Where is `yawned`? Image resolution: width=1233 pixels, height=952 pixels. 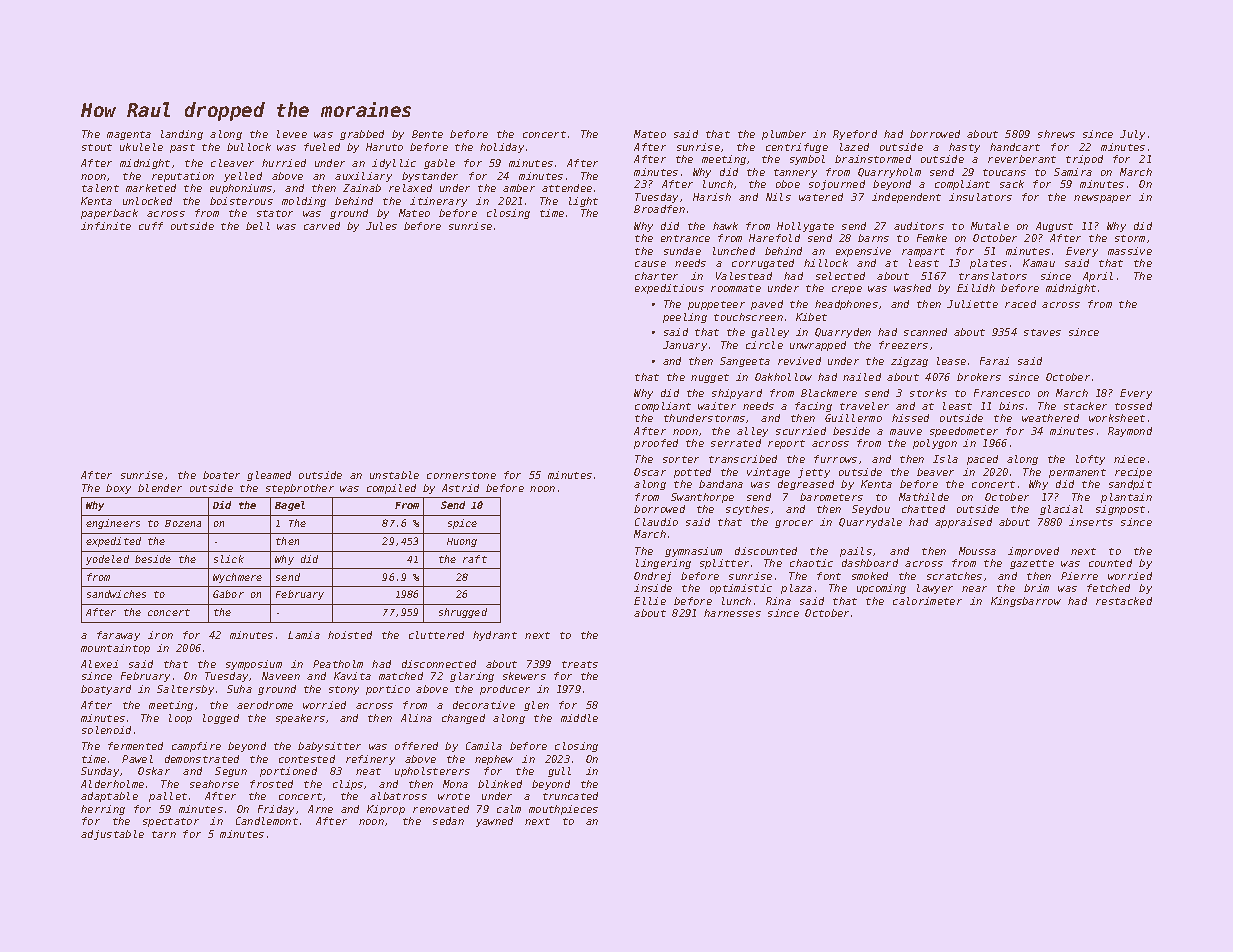
yawned is located at coordinates (494, 822).
